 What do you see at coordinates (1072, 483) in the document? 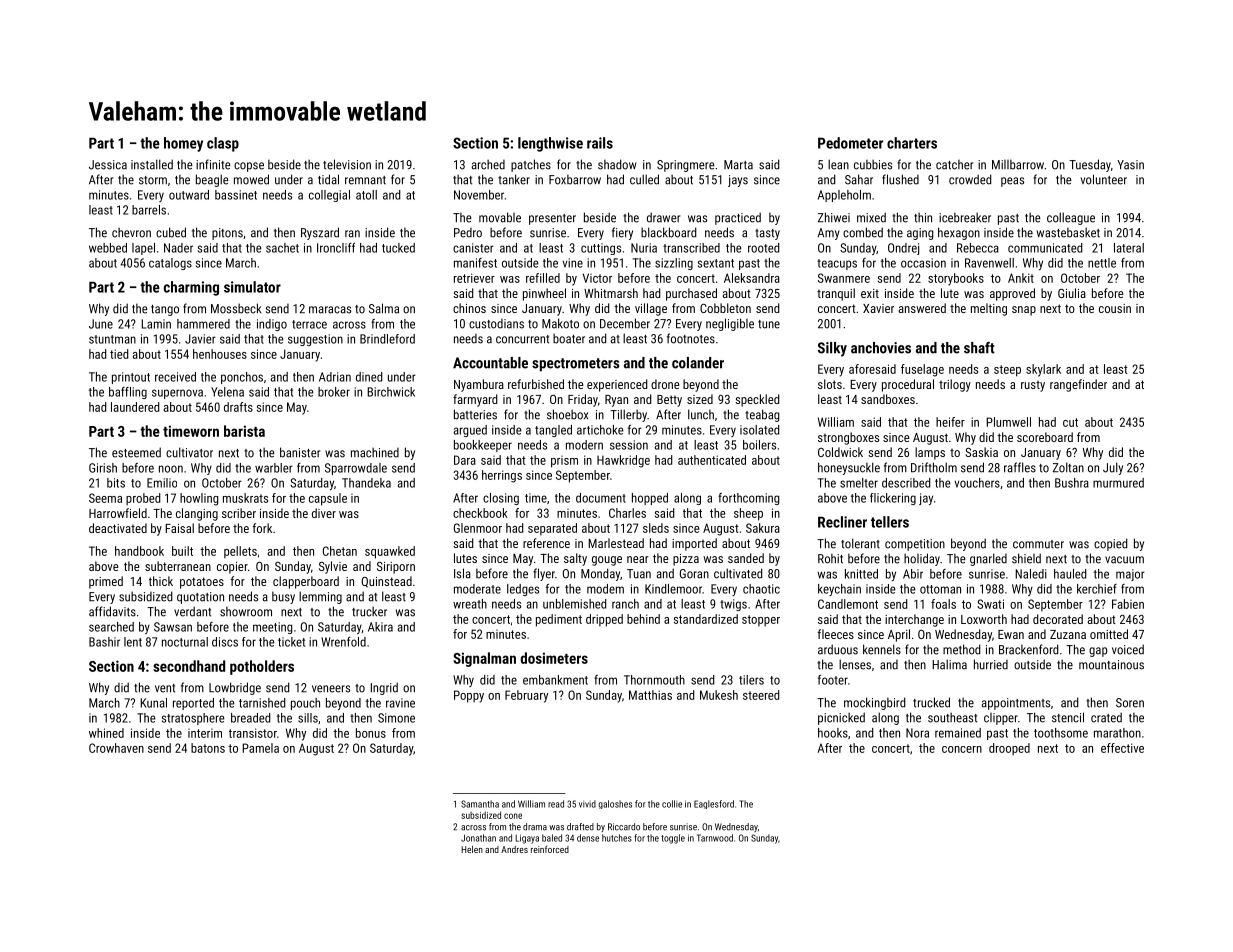
I see `Bushra` at bounding box center [1072, 483].
